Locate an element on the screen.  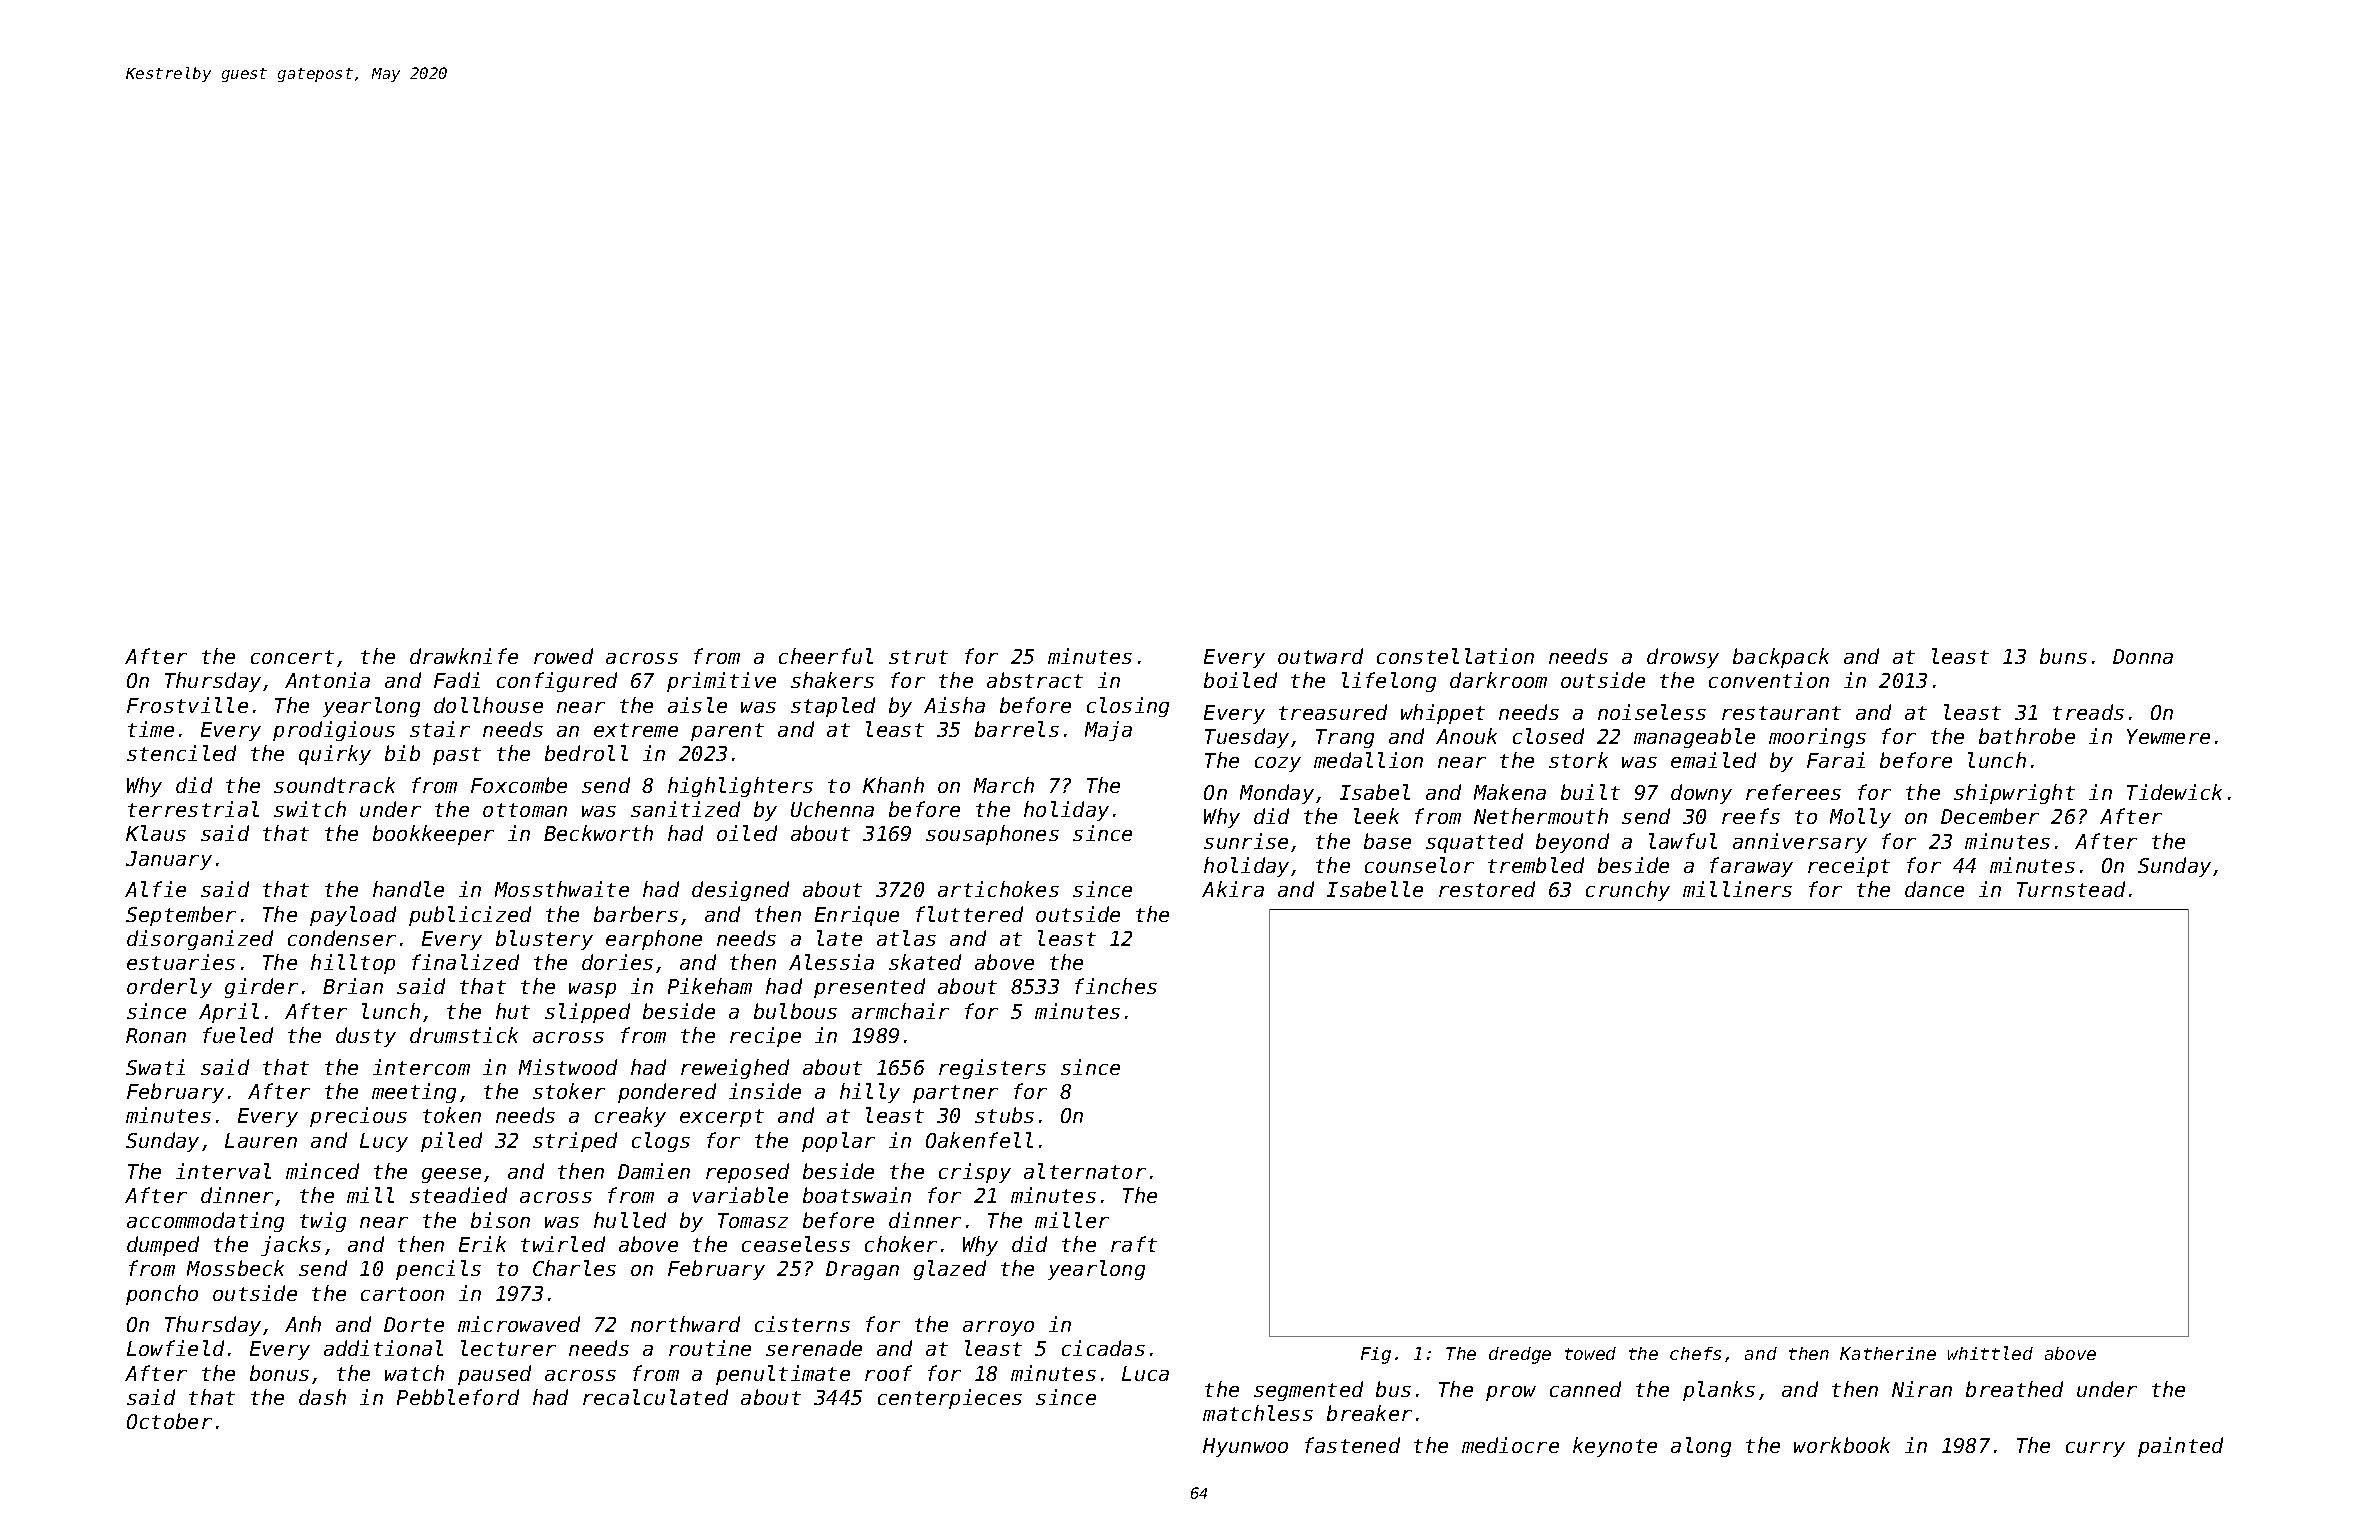
time is located at coordinates (151, 729).
